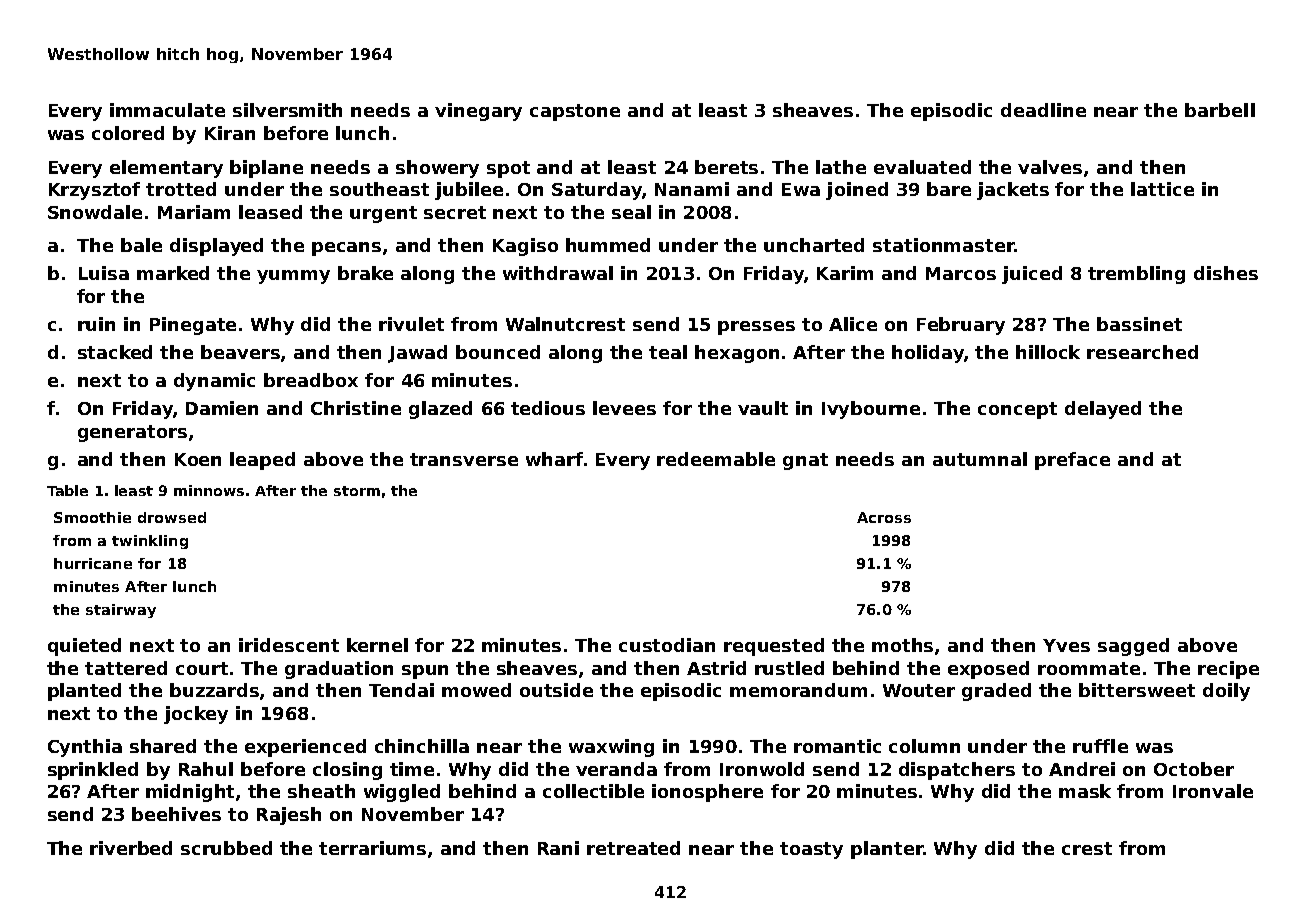  Describe the element at coordinates (356, 408) in the screenshot. I see `Christine` at that location.
